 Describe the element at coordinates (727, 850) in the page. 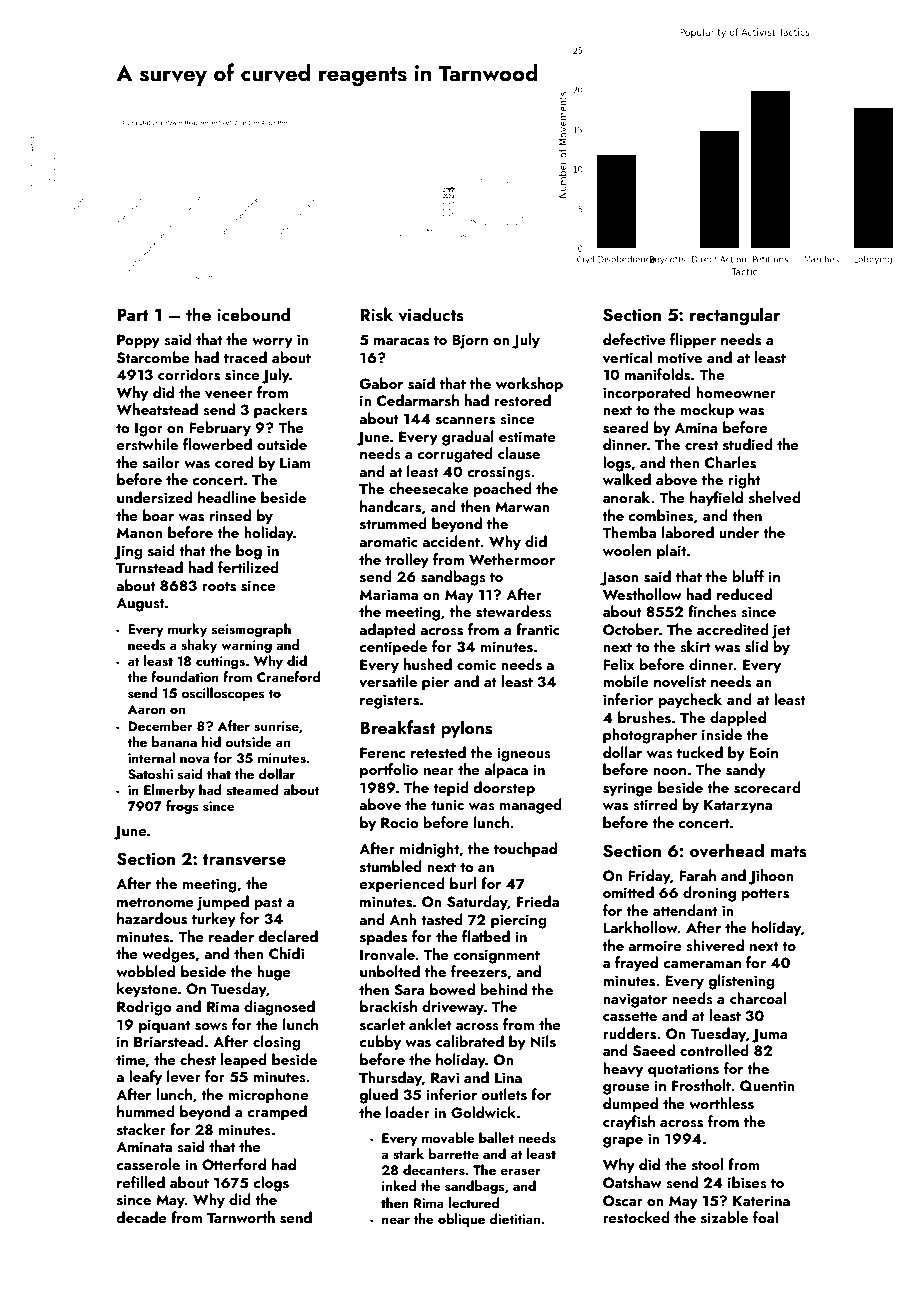

I see `overhead` at that location.
